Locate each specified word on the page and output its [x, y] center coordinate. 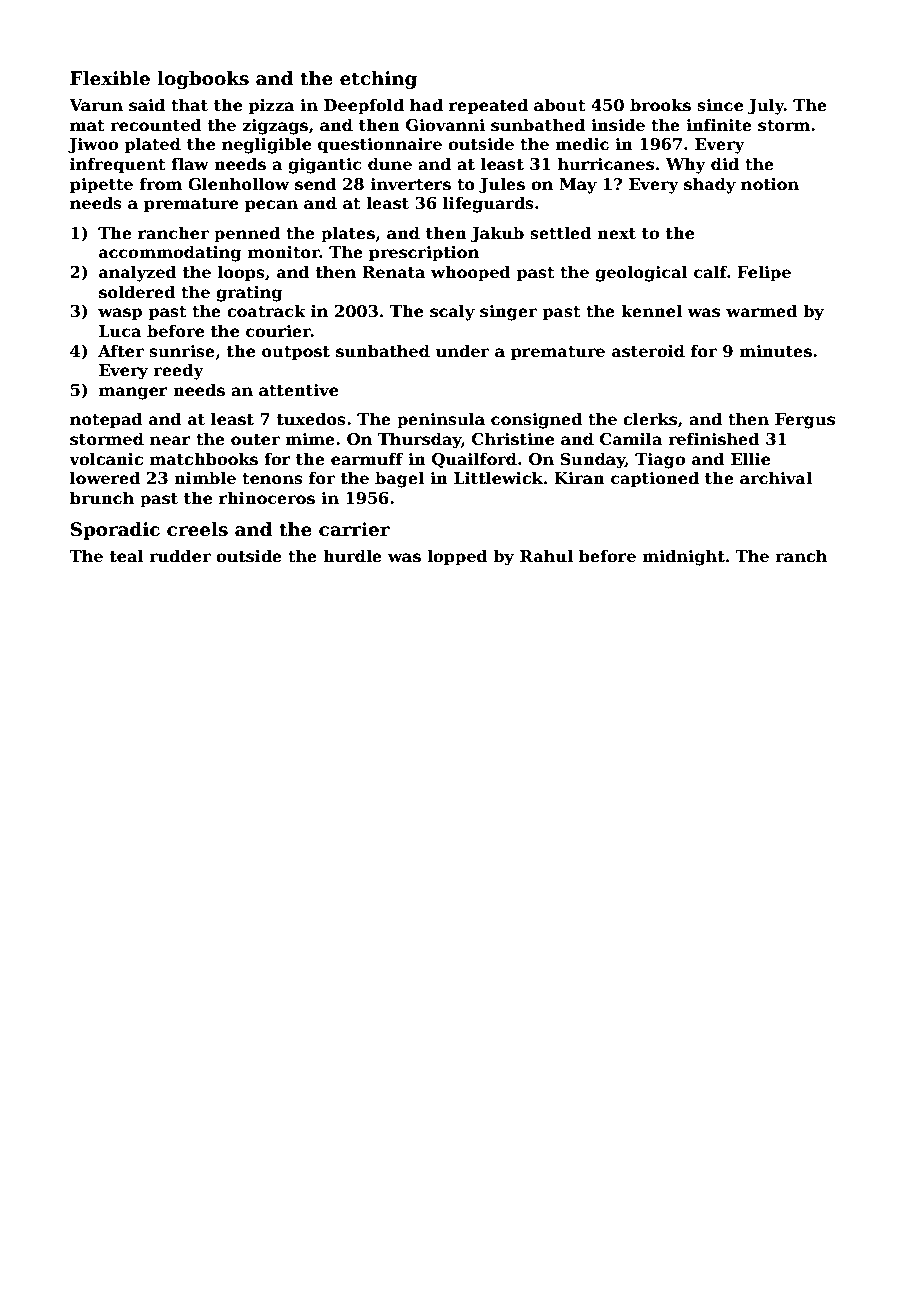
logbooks [203, 80]
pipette [101, 186]
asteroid [648, 351]
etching [378, 80]
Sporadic [115, 531]
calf [710, 272]
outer [255, 440]
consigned [537, 420]
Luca [120, 331]
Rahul [546, 555]
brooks [660, 105]
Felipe [764, 273]
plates [348, 234]
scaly [452, 312]
